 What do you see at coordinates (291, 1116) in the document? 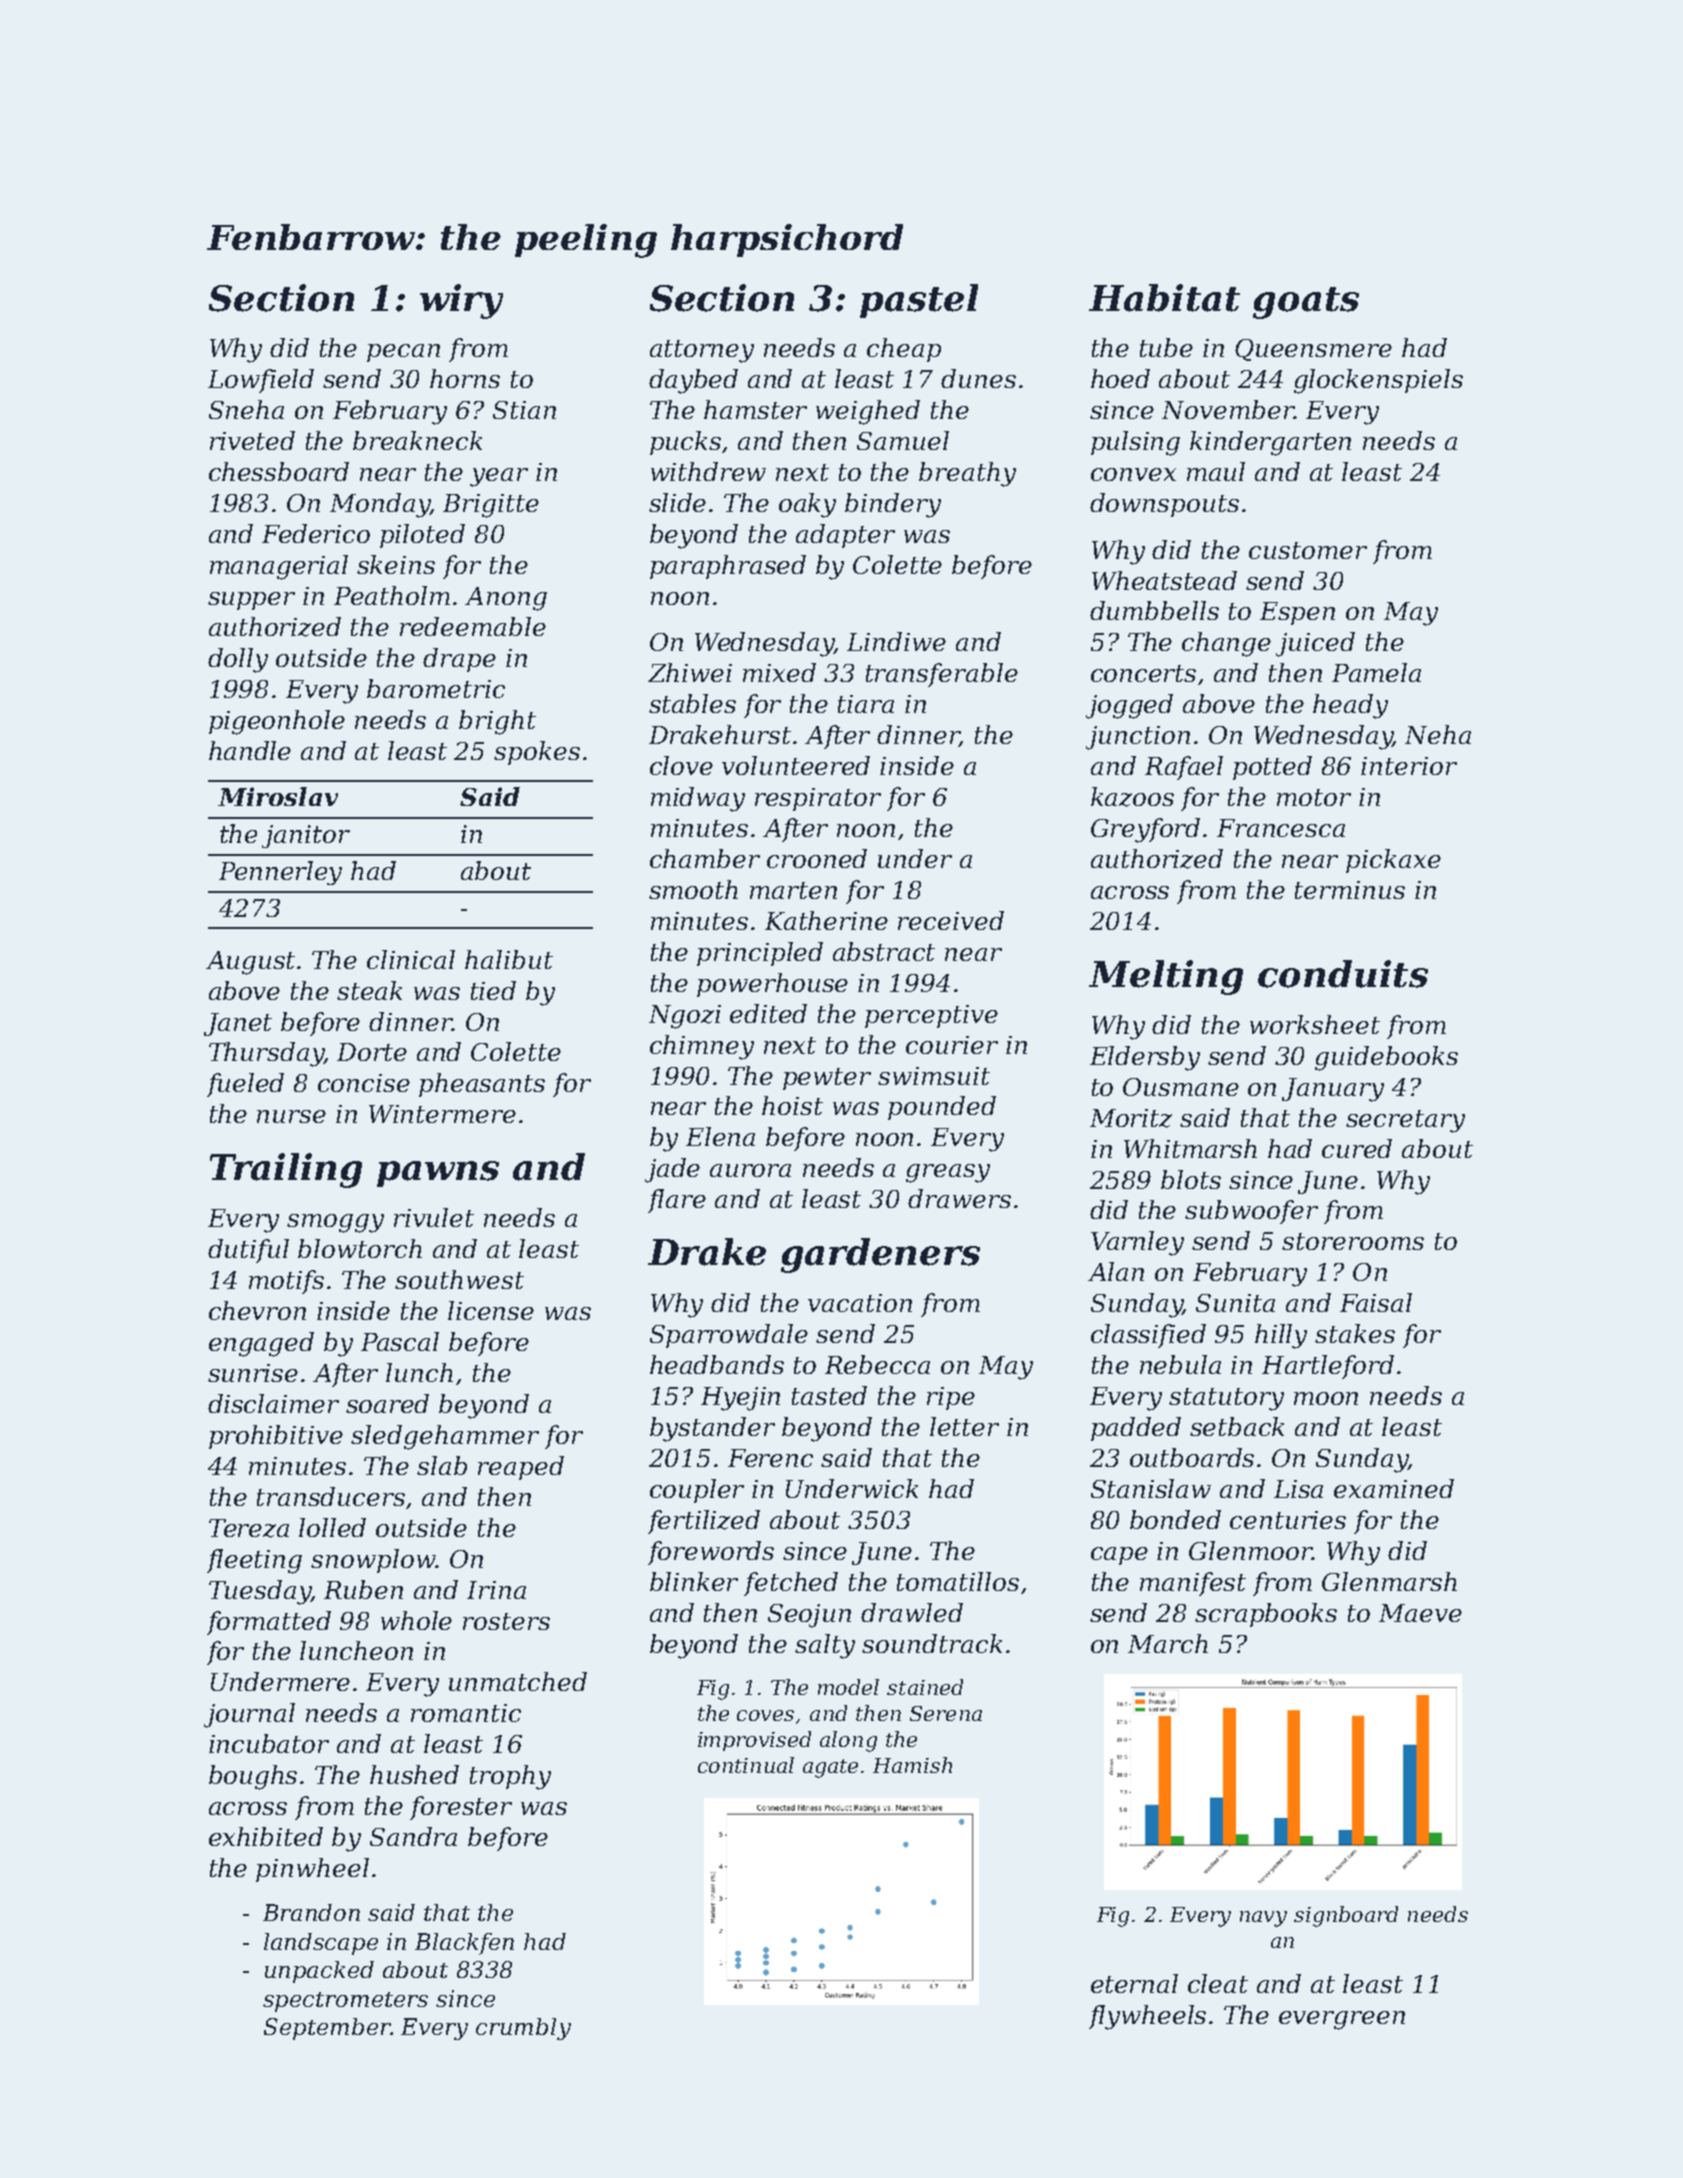
I see `nurse` at bounding box center [291, 1116].
